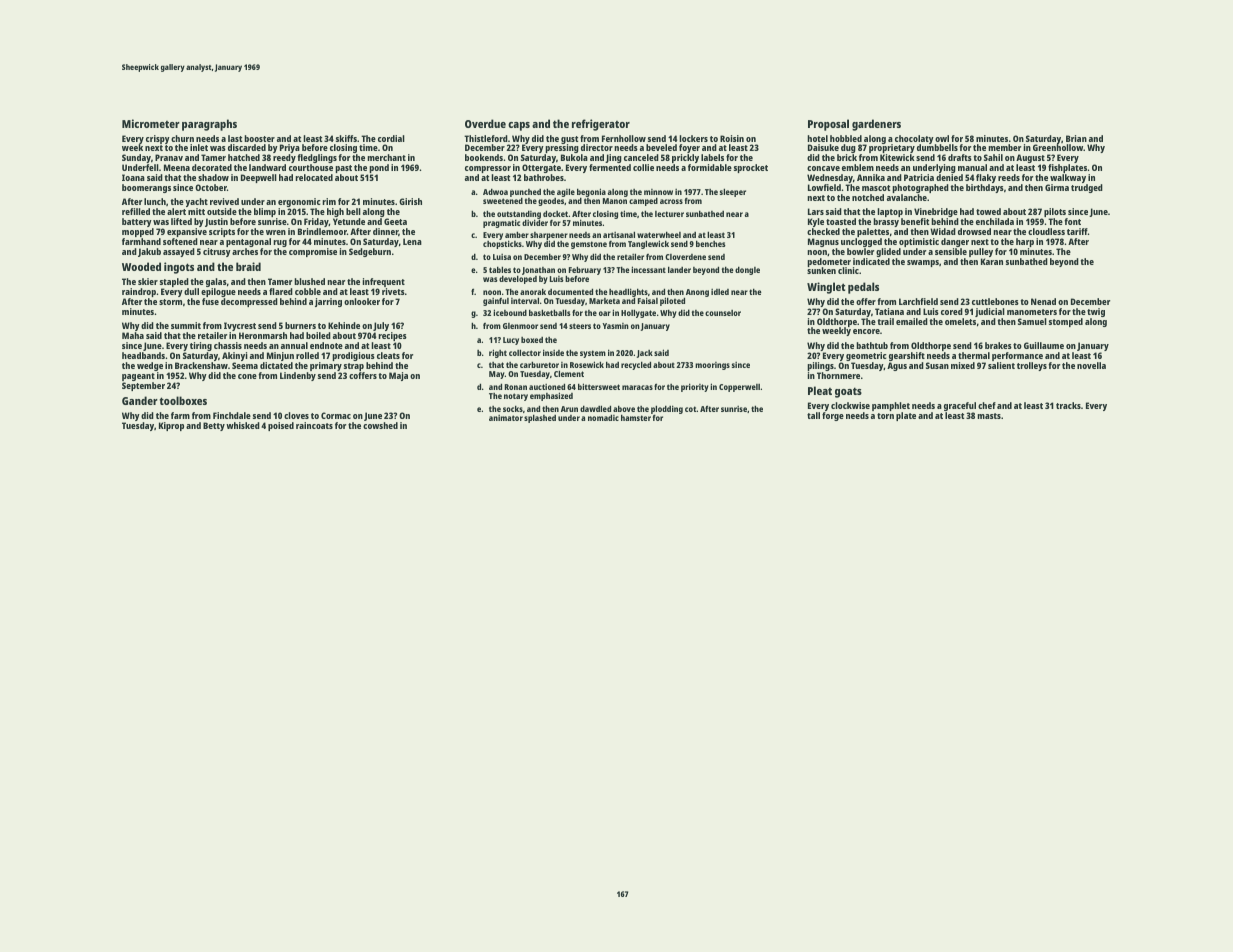 The image size is (1233, 952). I want to click on refrigerator, so click(601, 125).
